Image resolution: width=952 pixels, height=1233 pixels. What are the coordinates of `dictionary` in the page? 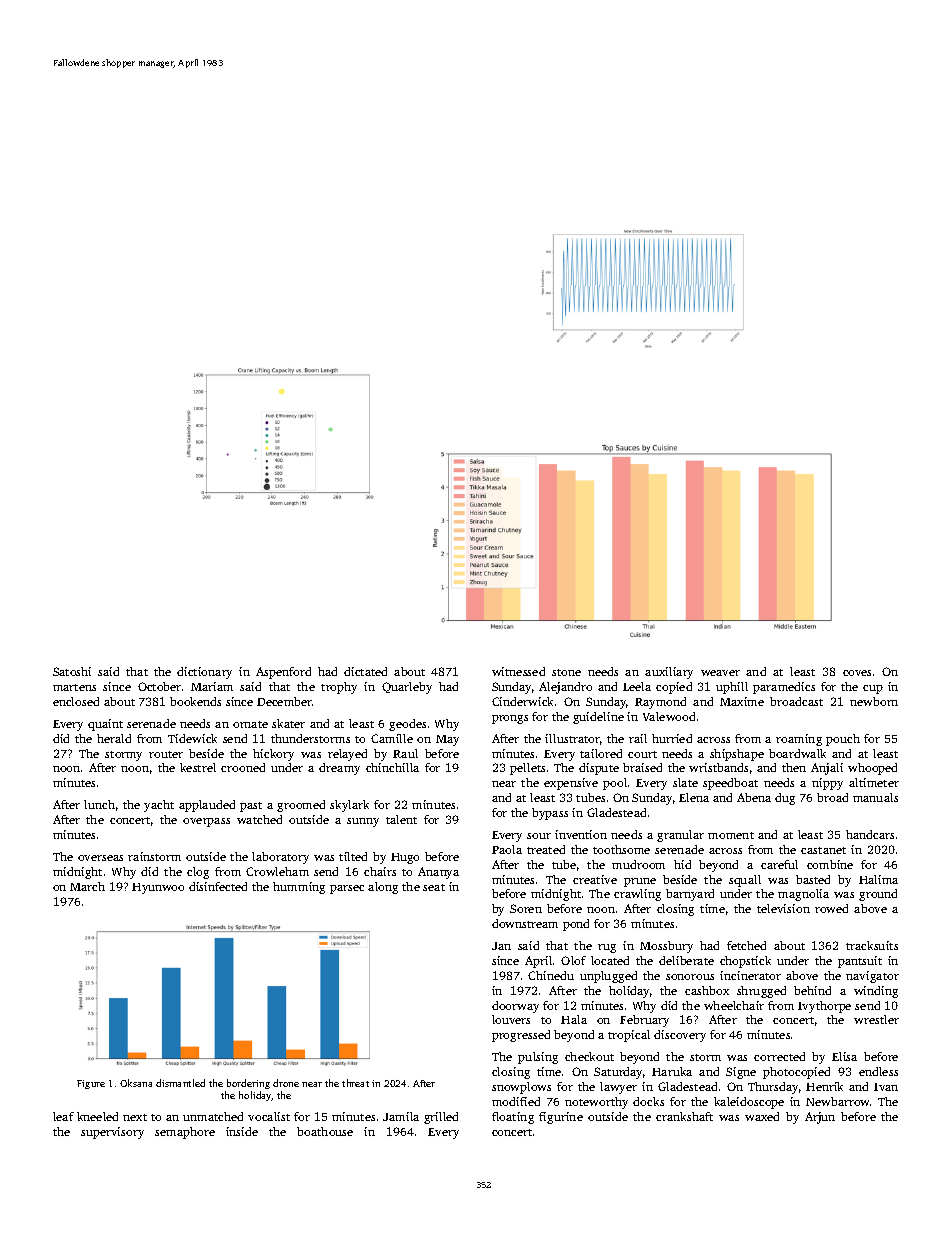 It's located at (204, 673).
